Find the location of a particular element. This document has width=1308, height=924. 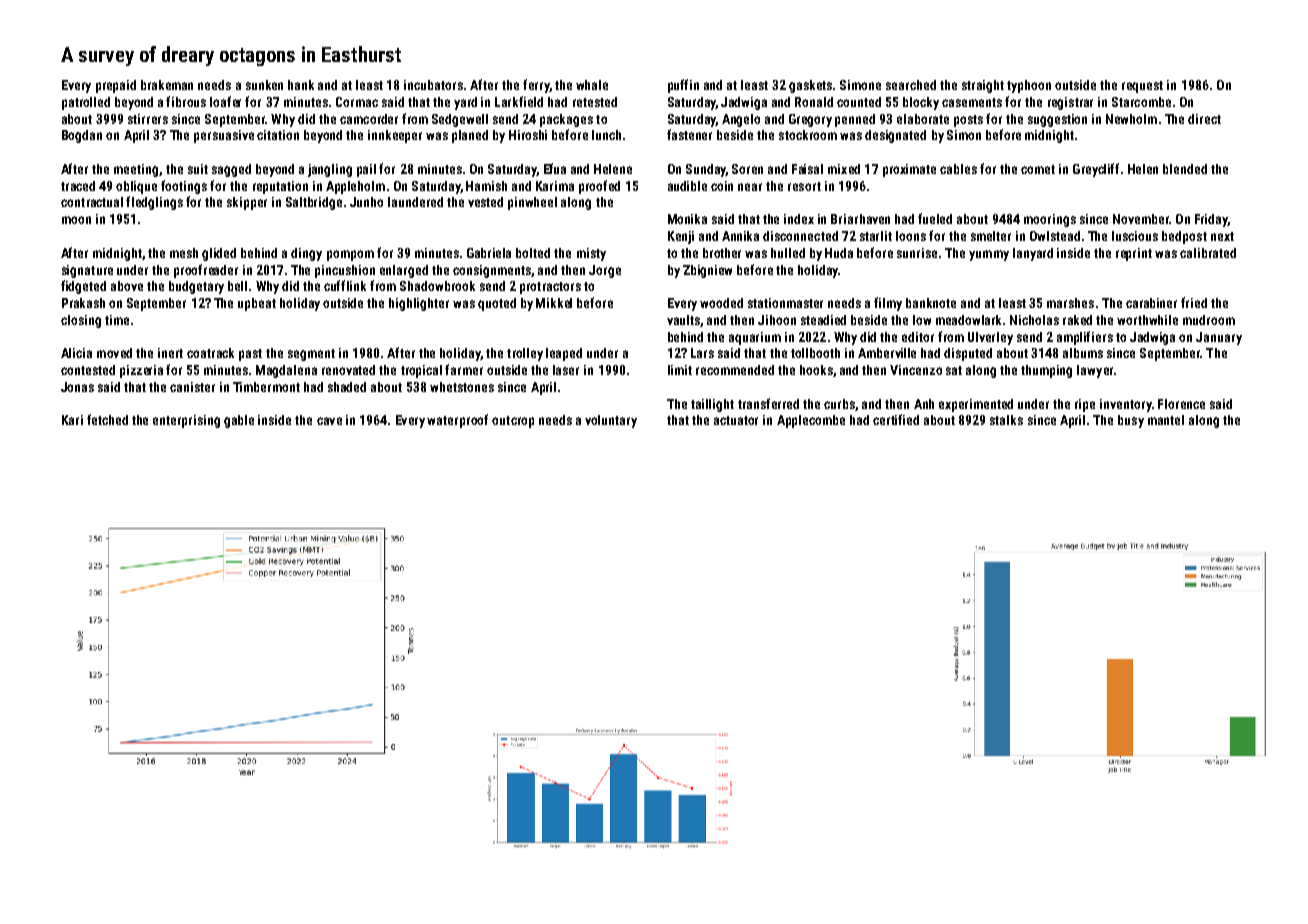

limit is located at coordinates (680, 370).
